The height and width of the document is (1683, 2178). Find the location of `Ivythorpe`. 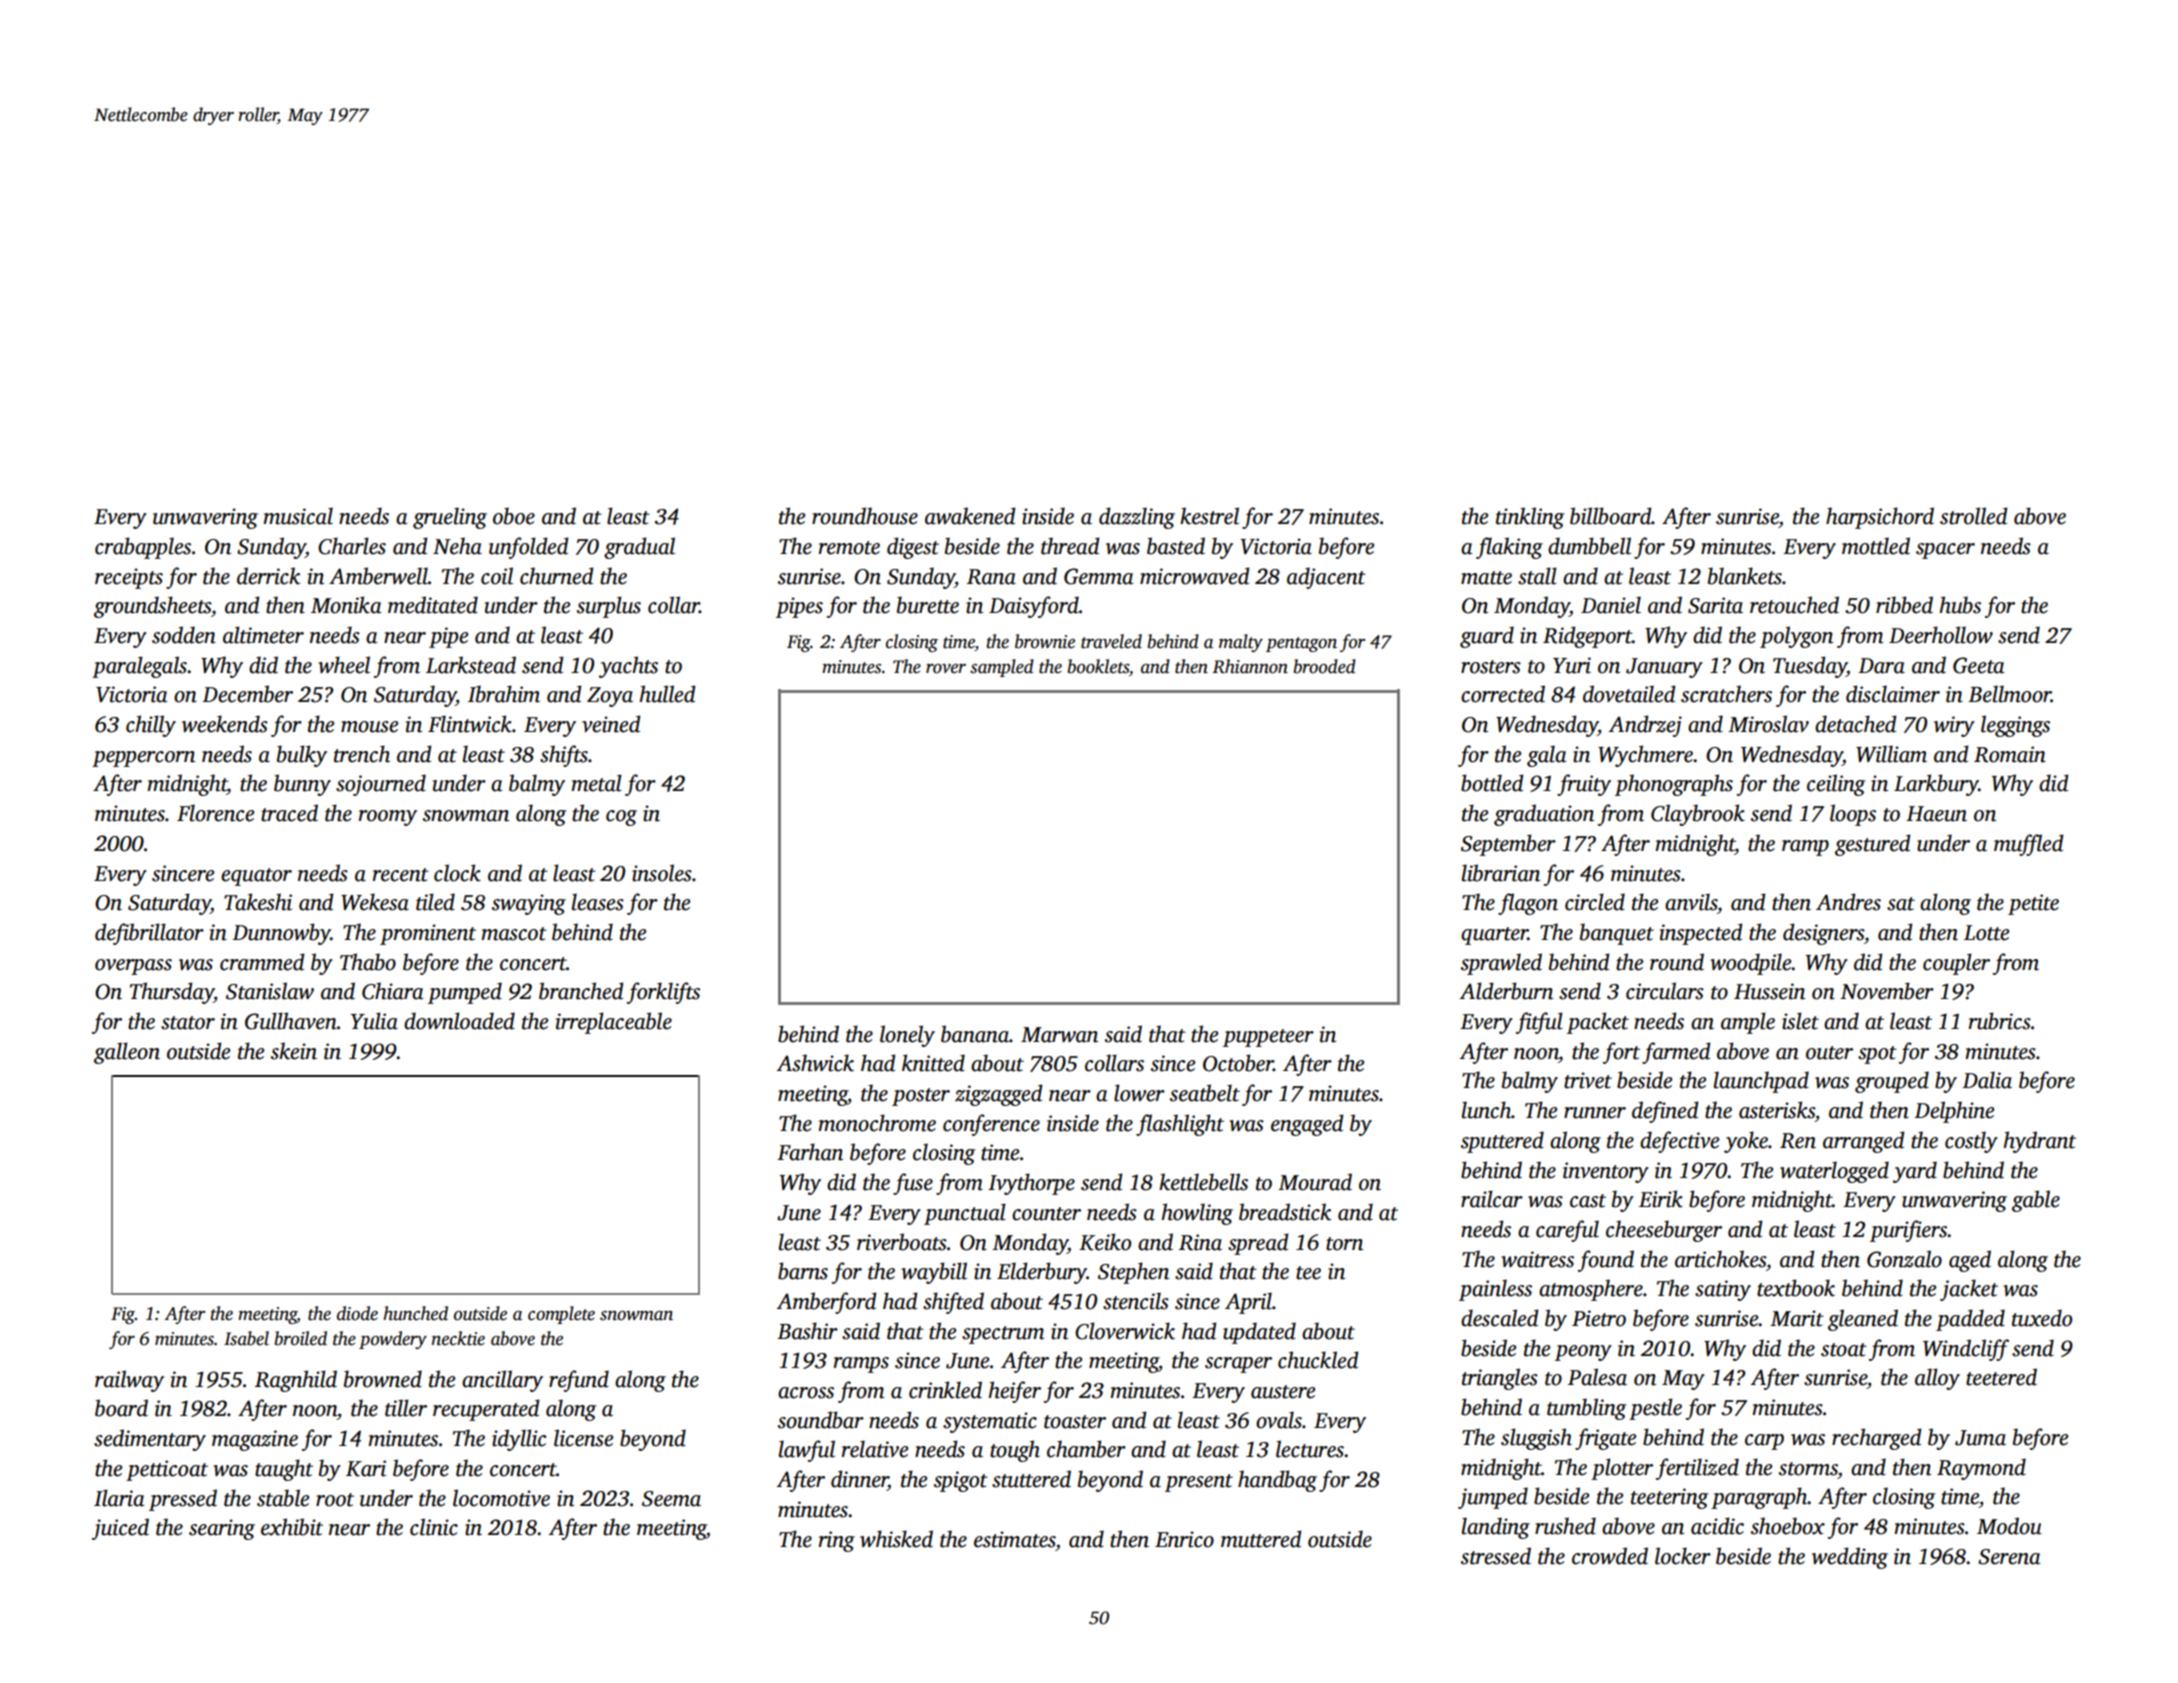

Ivythorpe is located at coordinates (1031, 1184).
